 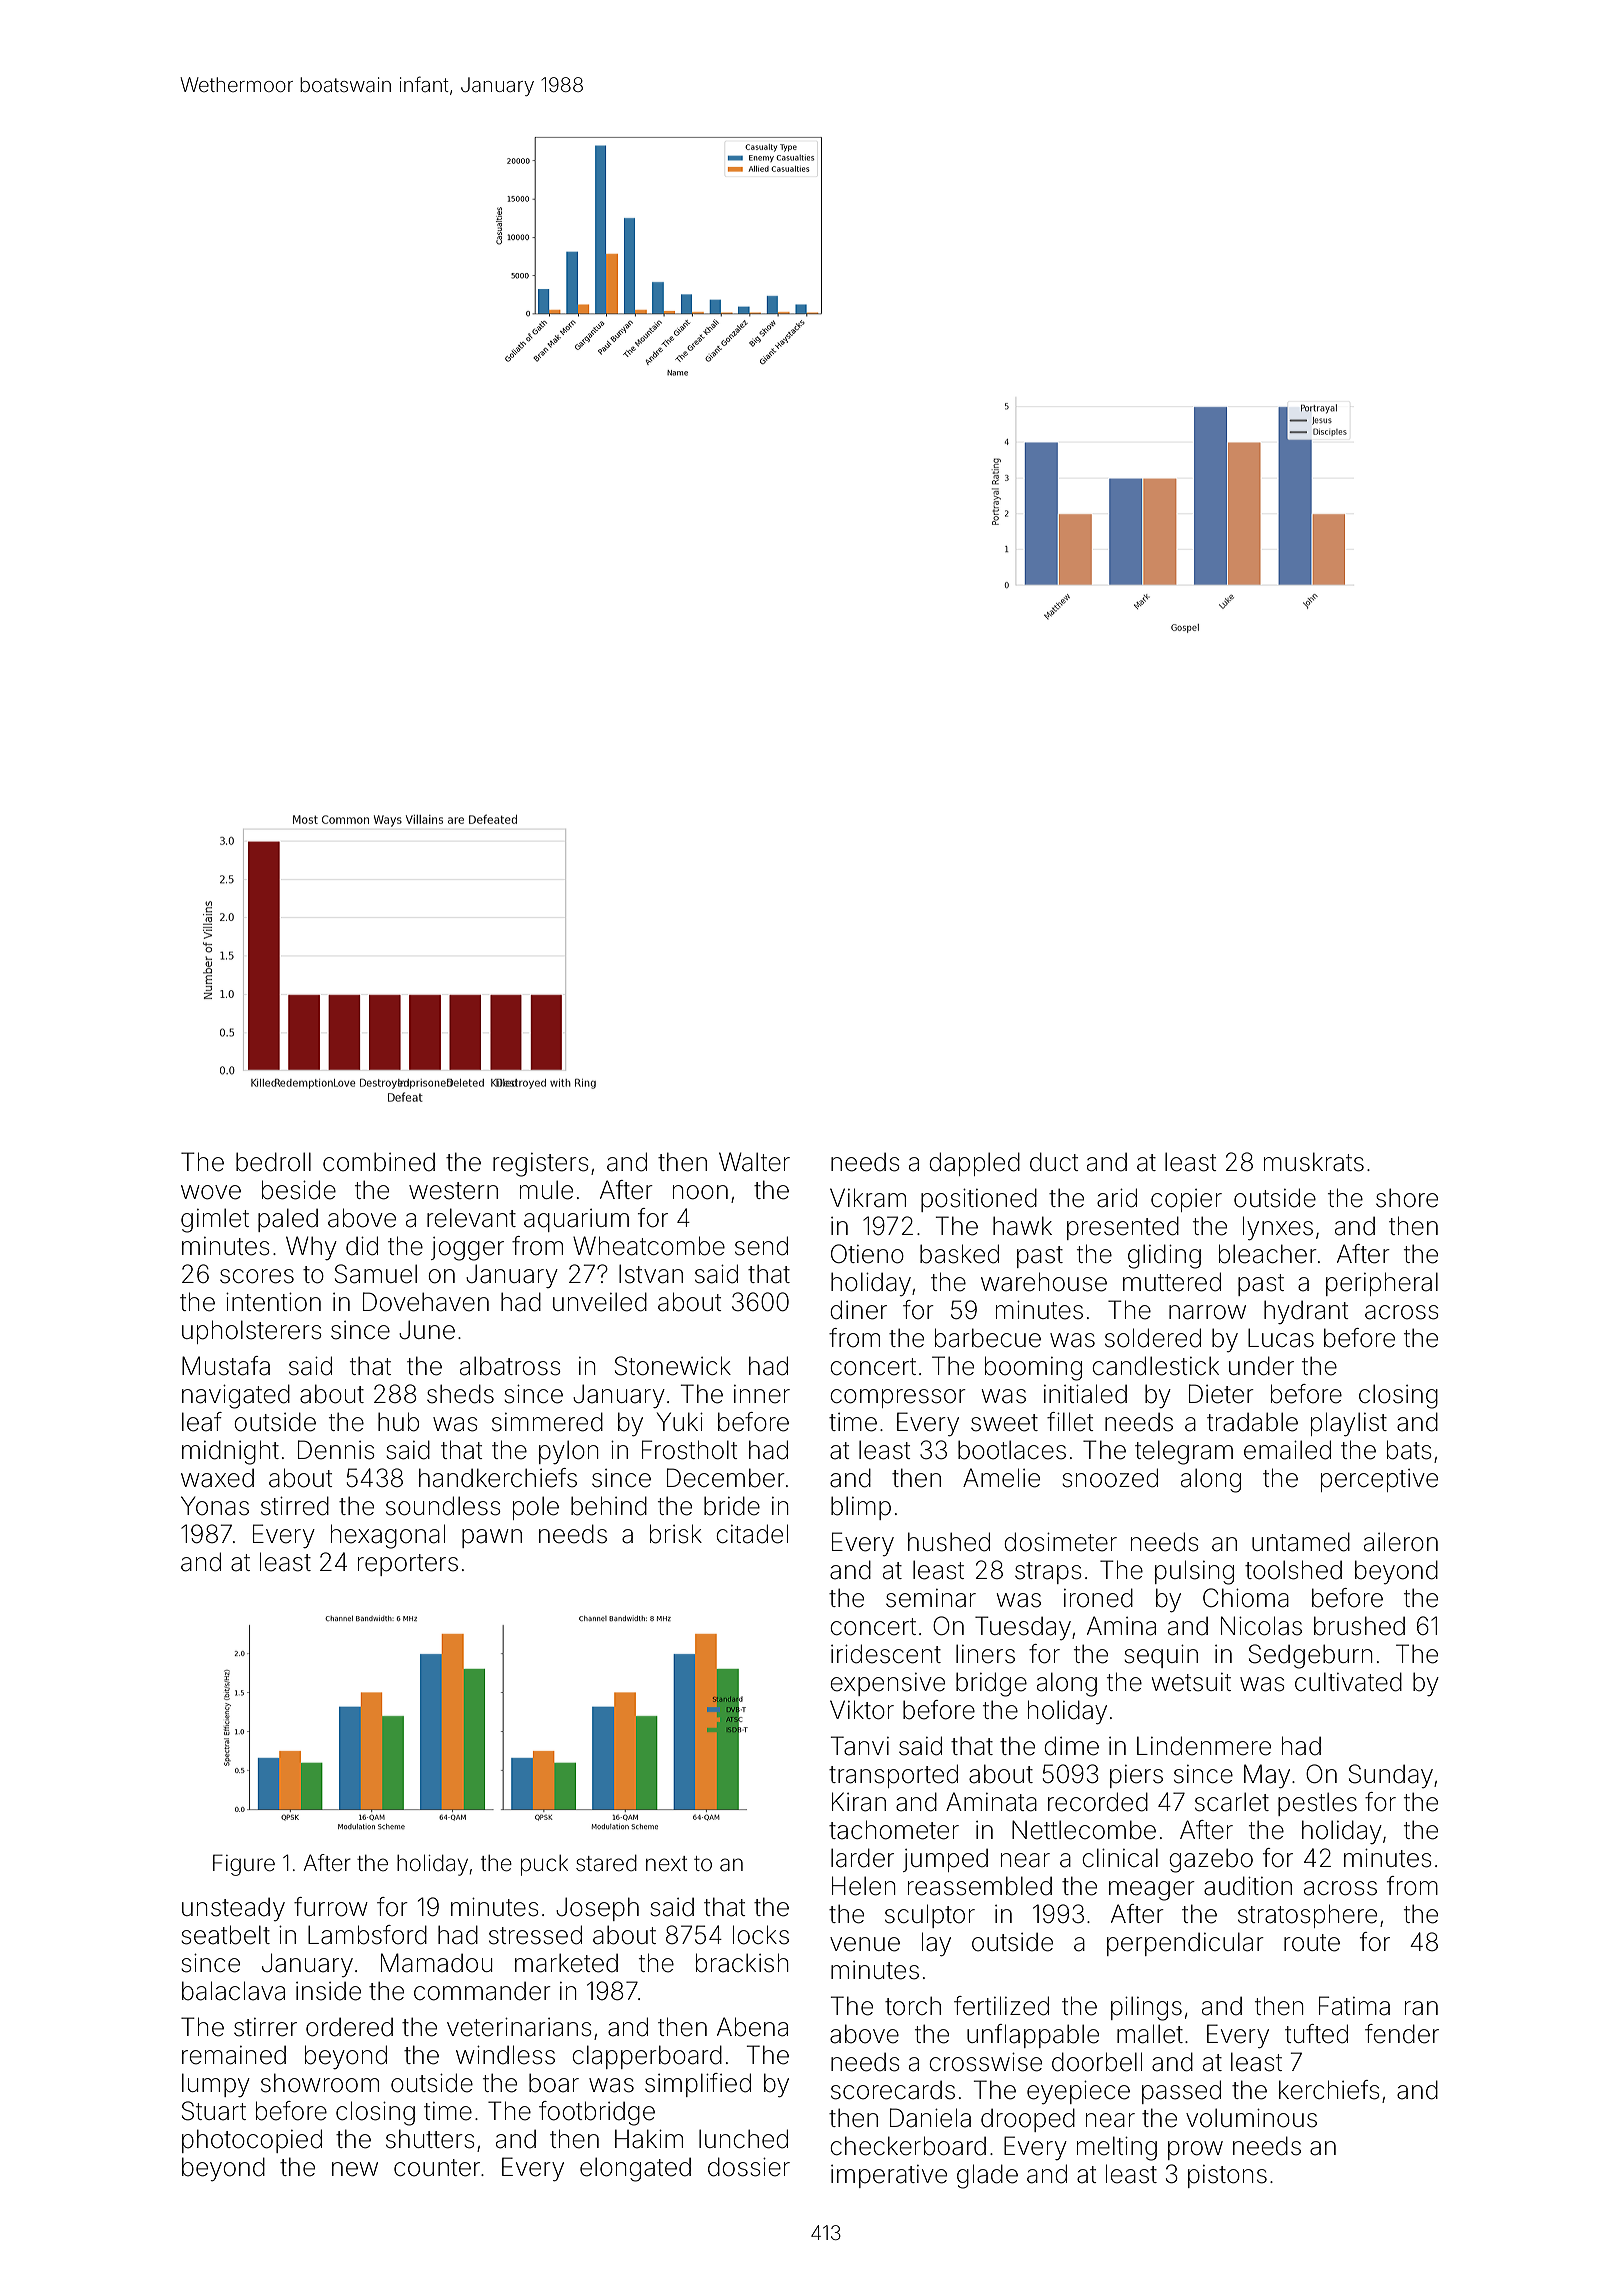 What do you see at coordinates (752, 1534) in the image?
I see `citadel` at bounding box center [752, 1534].
